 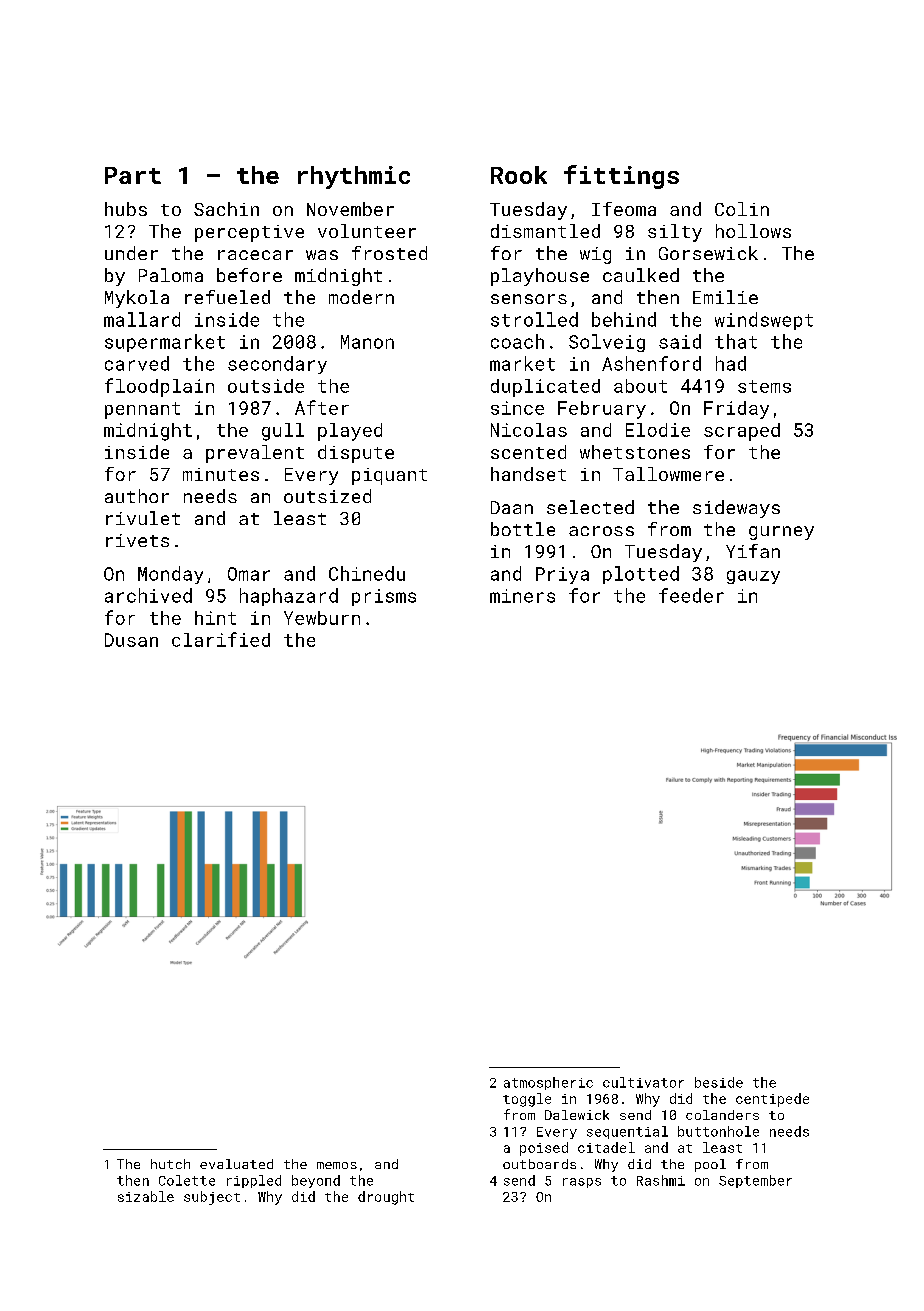 I want to click on refueled, so click(x=227, y=297).
